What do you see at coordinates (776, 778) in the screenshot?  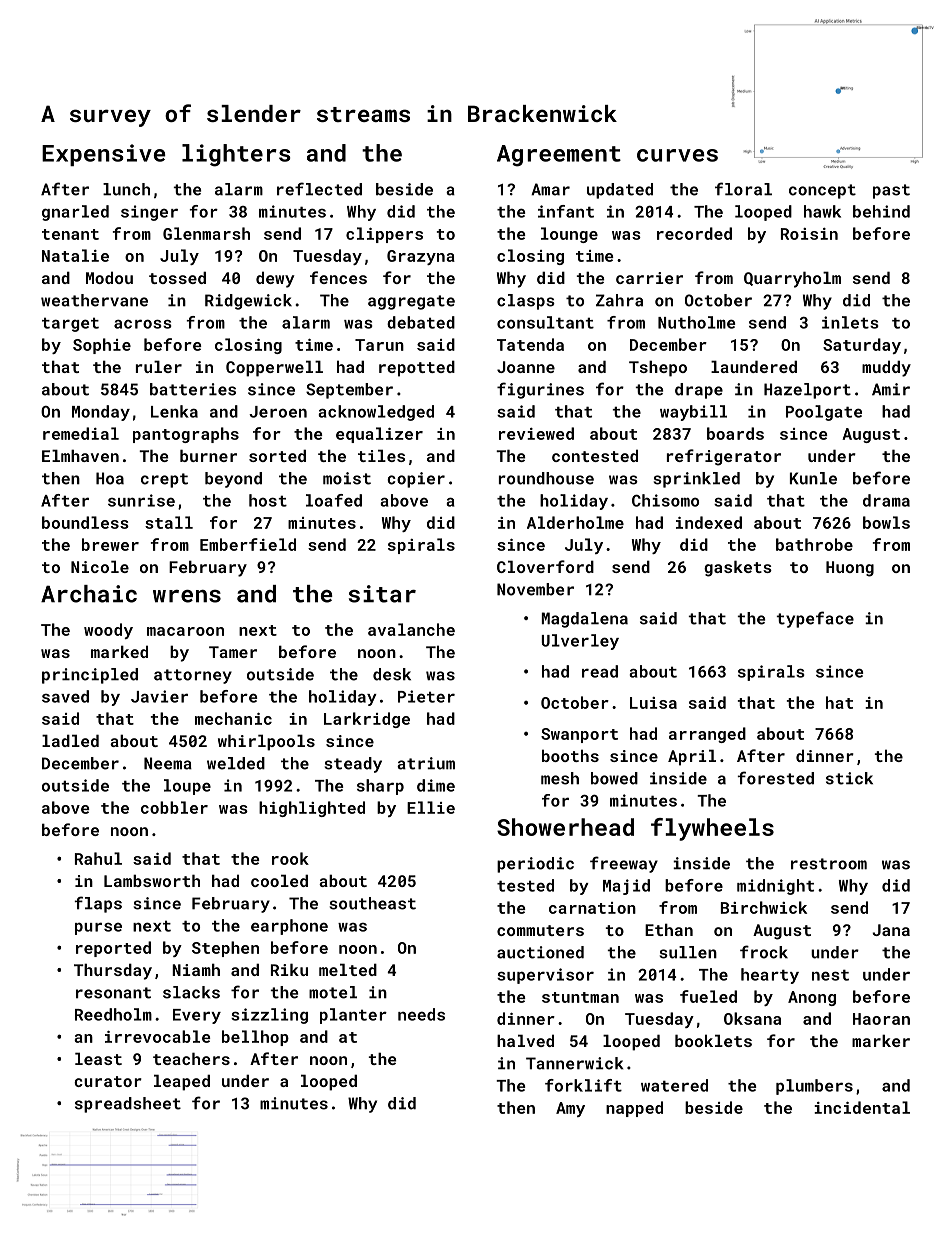 I see `forested` at bounding box center [776, 778].
